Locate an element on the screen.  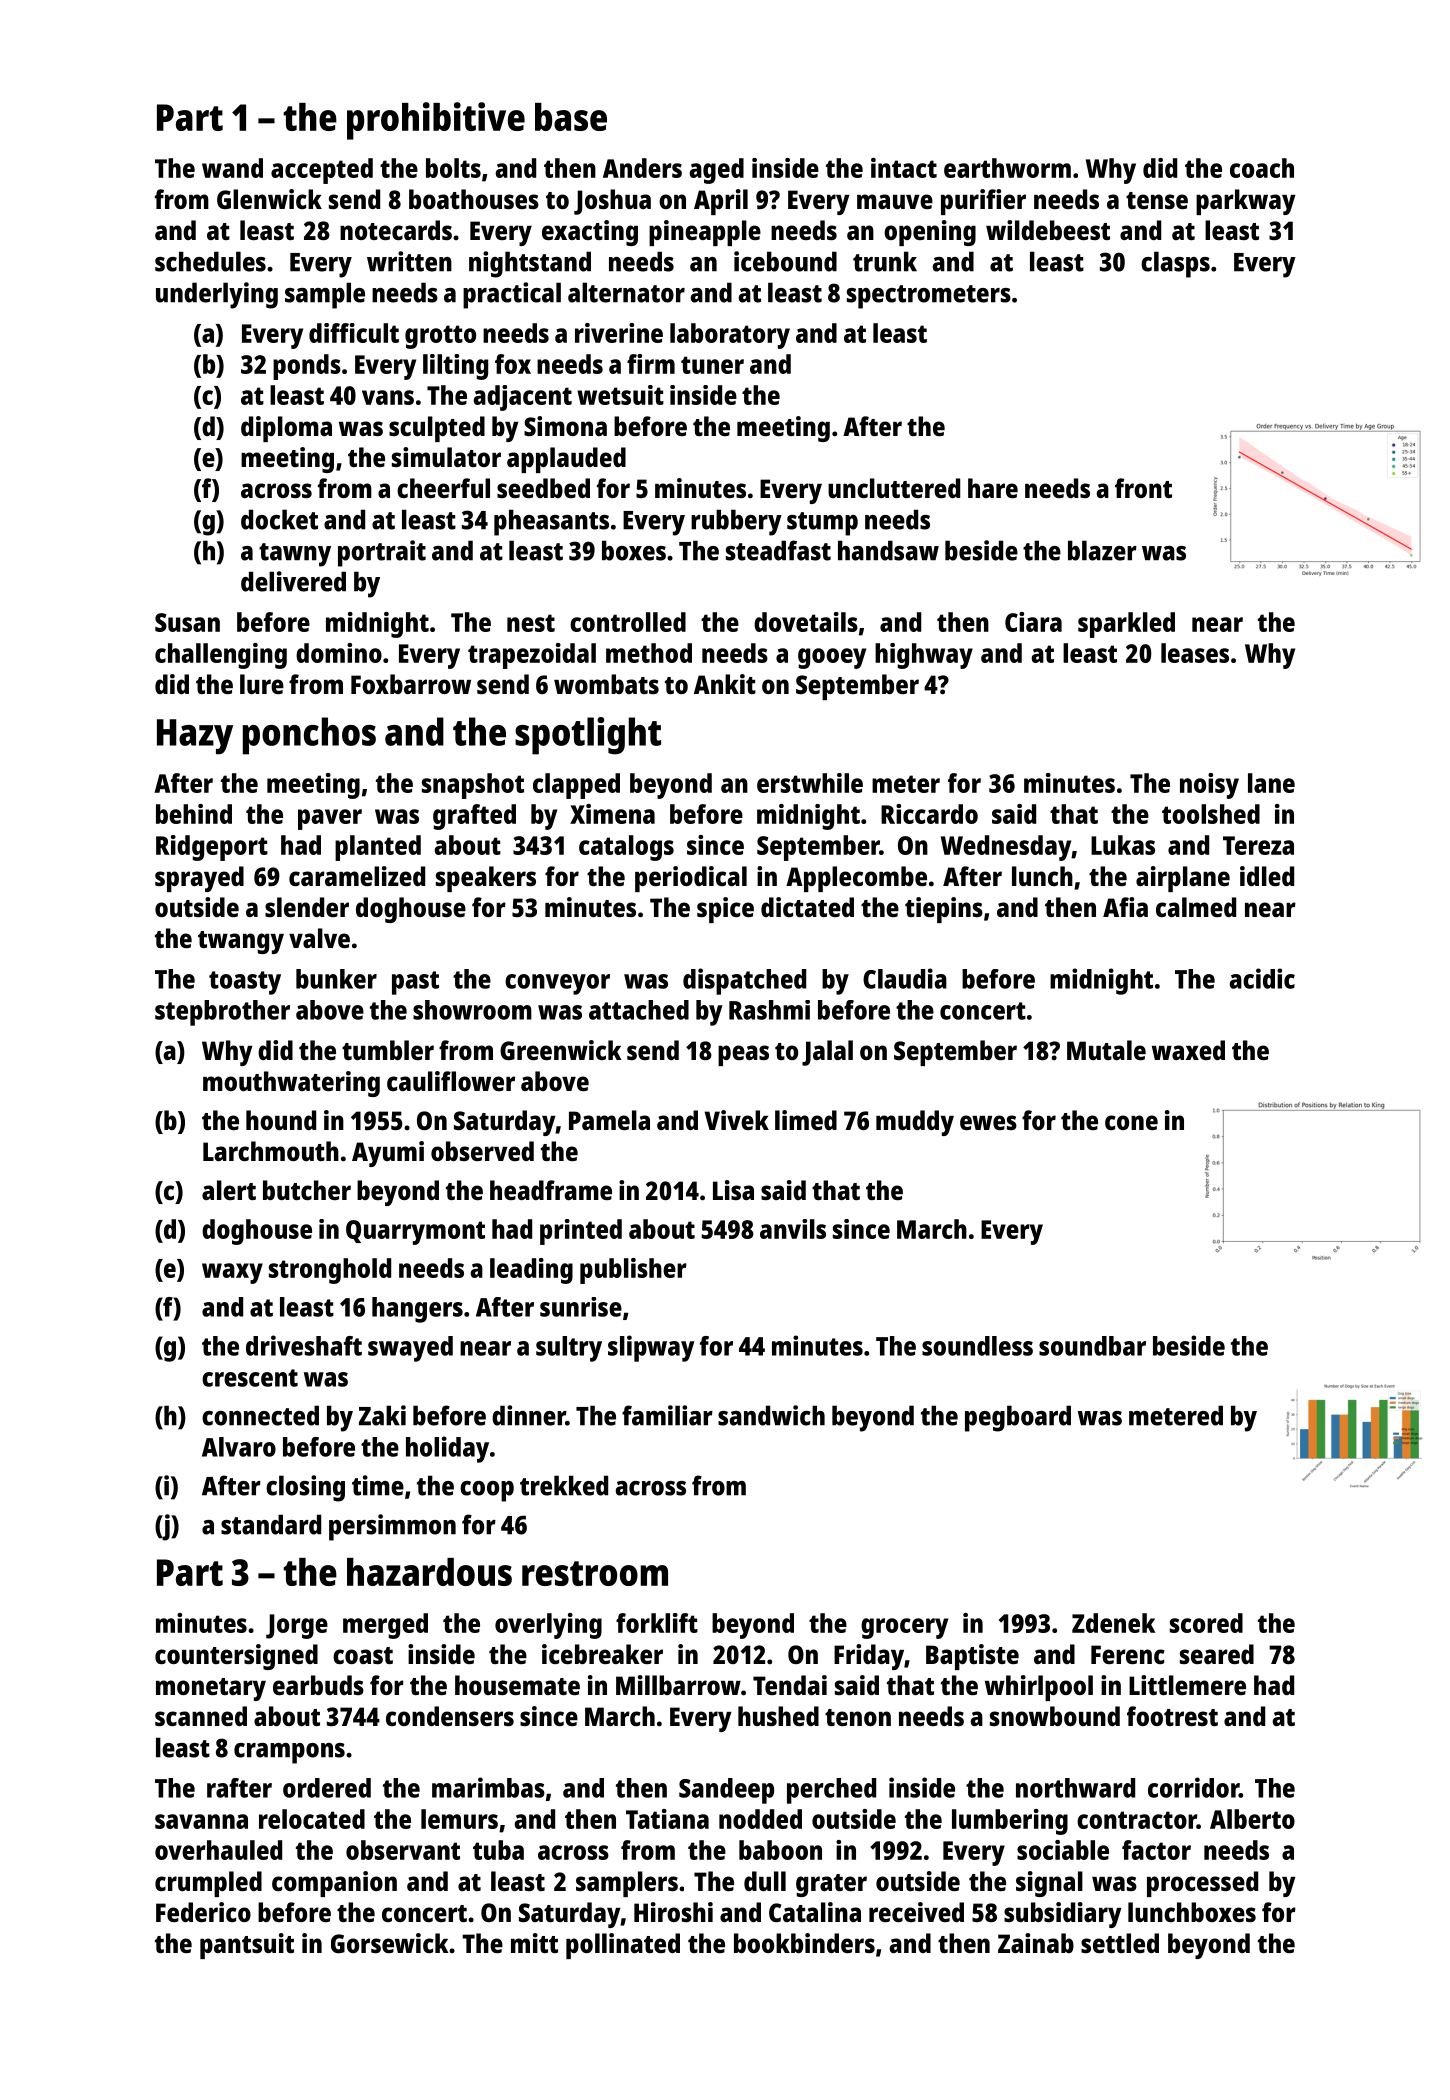
docket is located at coordinates (279, 519).
